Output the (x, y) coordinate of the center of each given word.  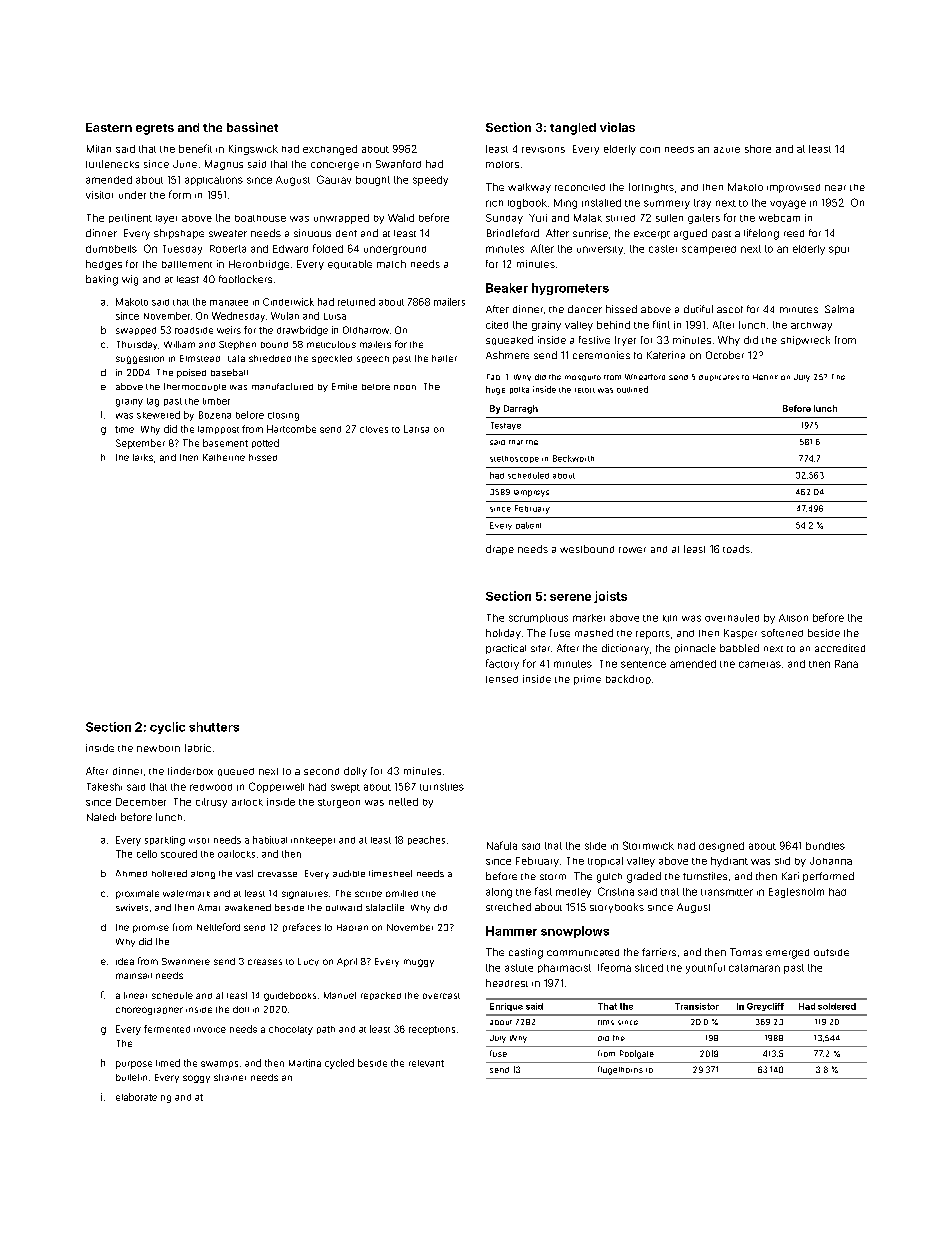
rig (166, 1099)
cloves (374, 429)
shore (758, 149)
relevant (426, 1063)
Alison (793, 618)
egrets (155, 129)
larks (143, 457)
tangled (573, 129)
